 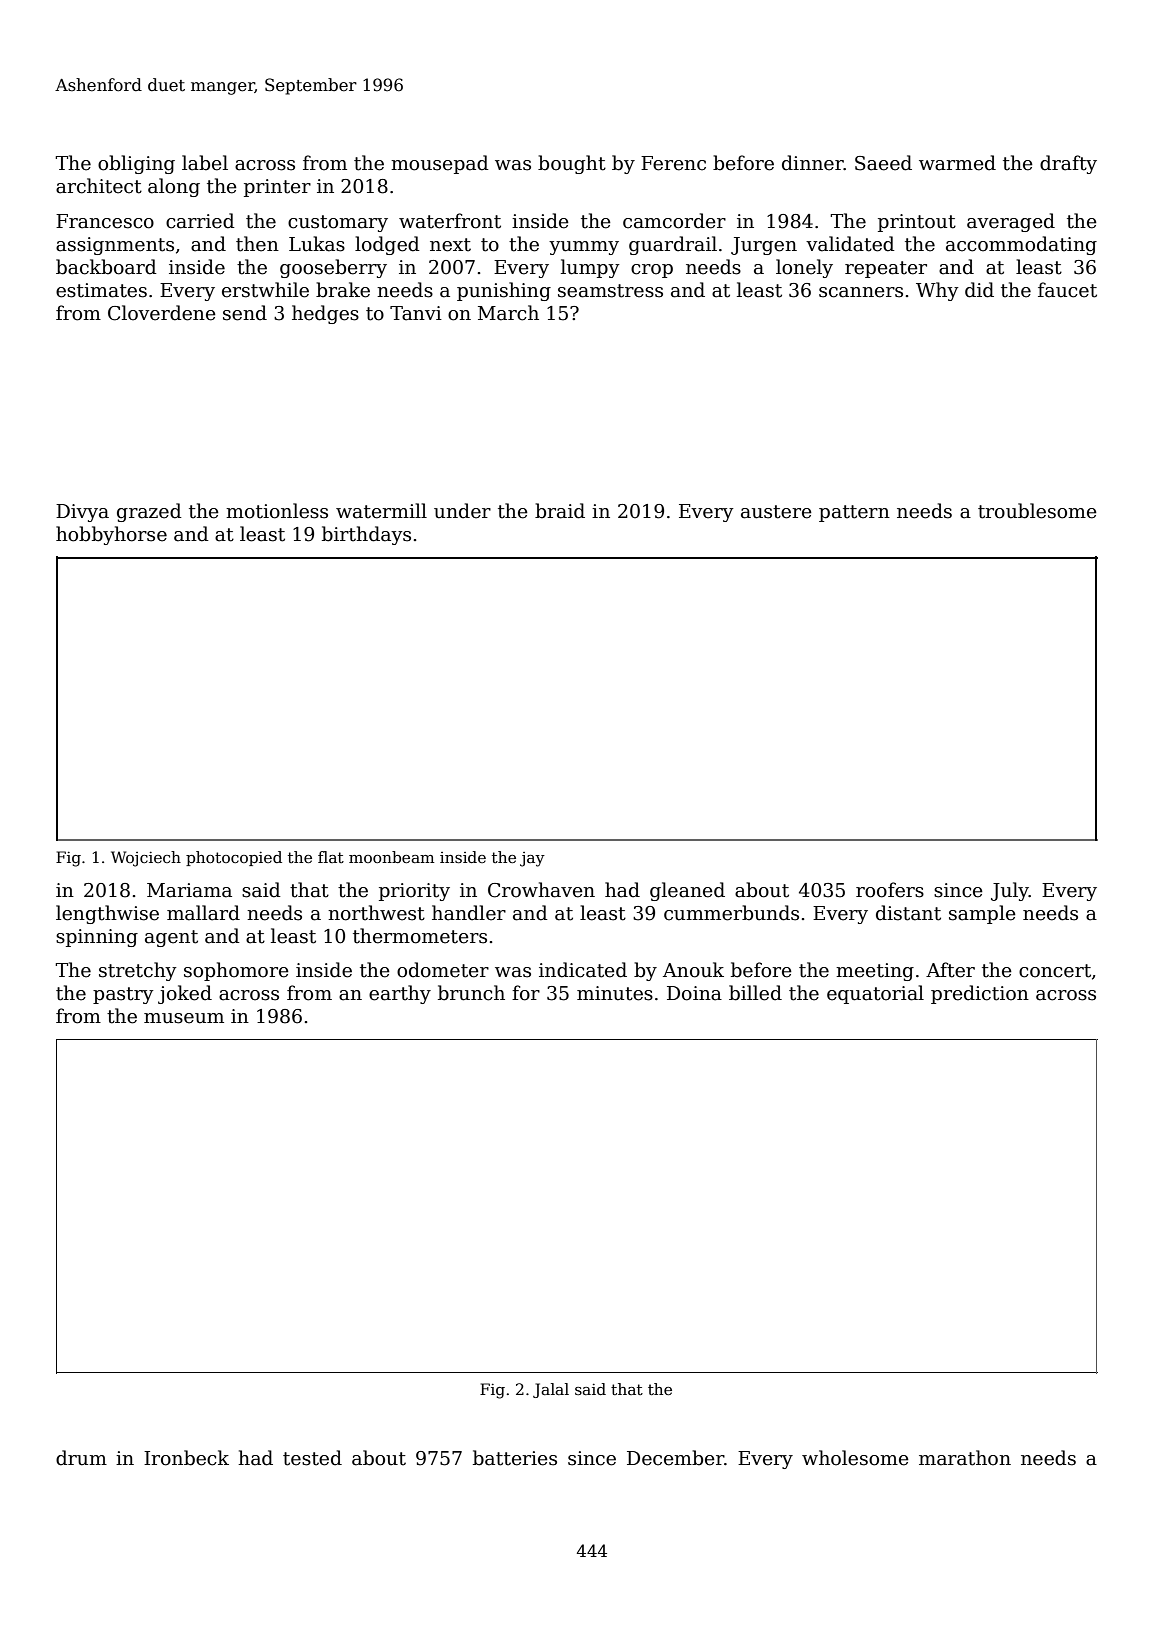 I want to click on Jalal, so click(x=551, y=1390).
